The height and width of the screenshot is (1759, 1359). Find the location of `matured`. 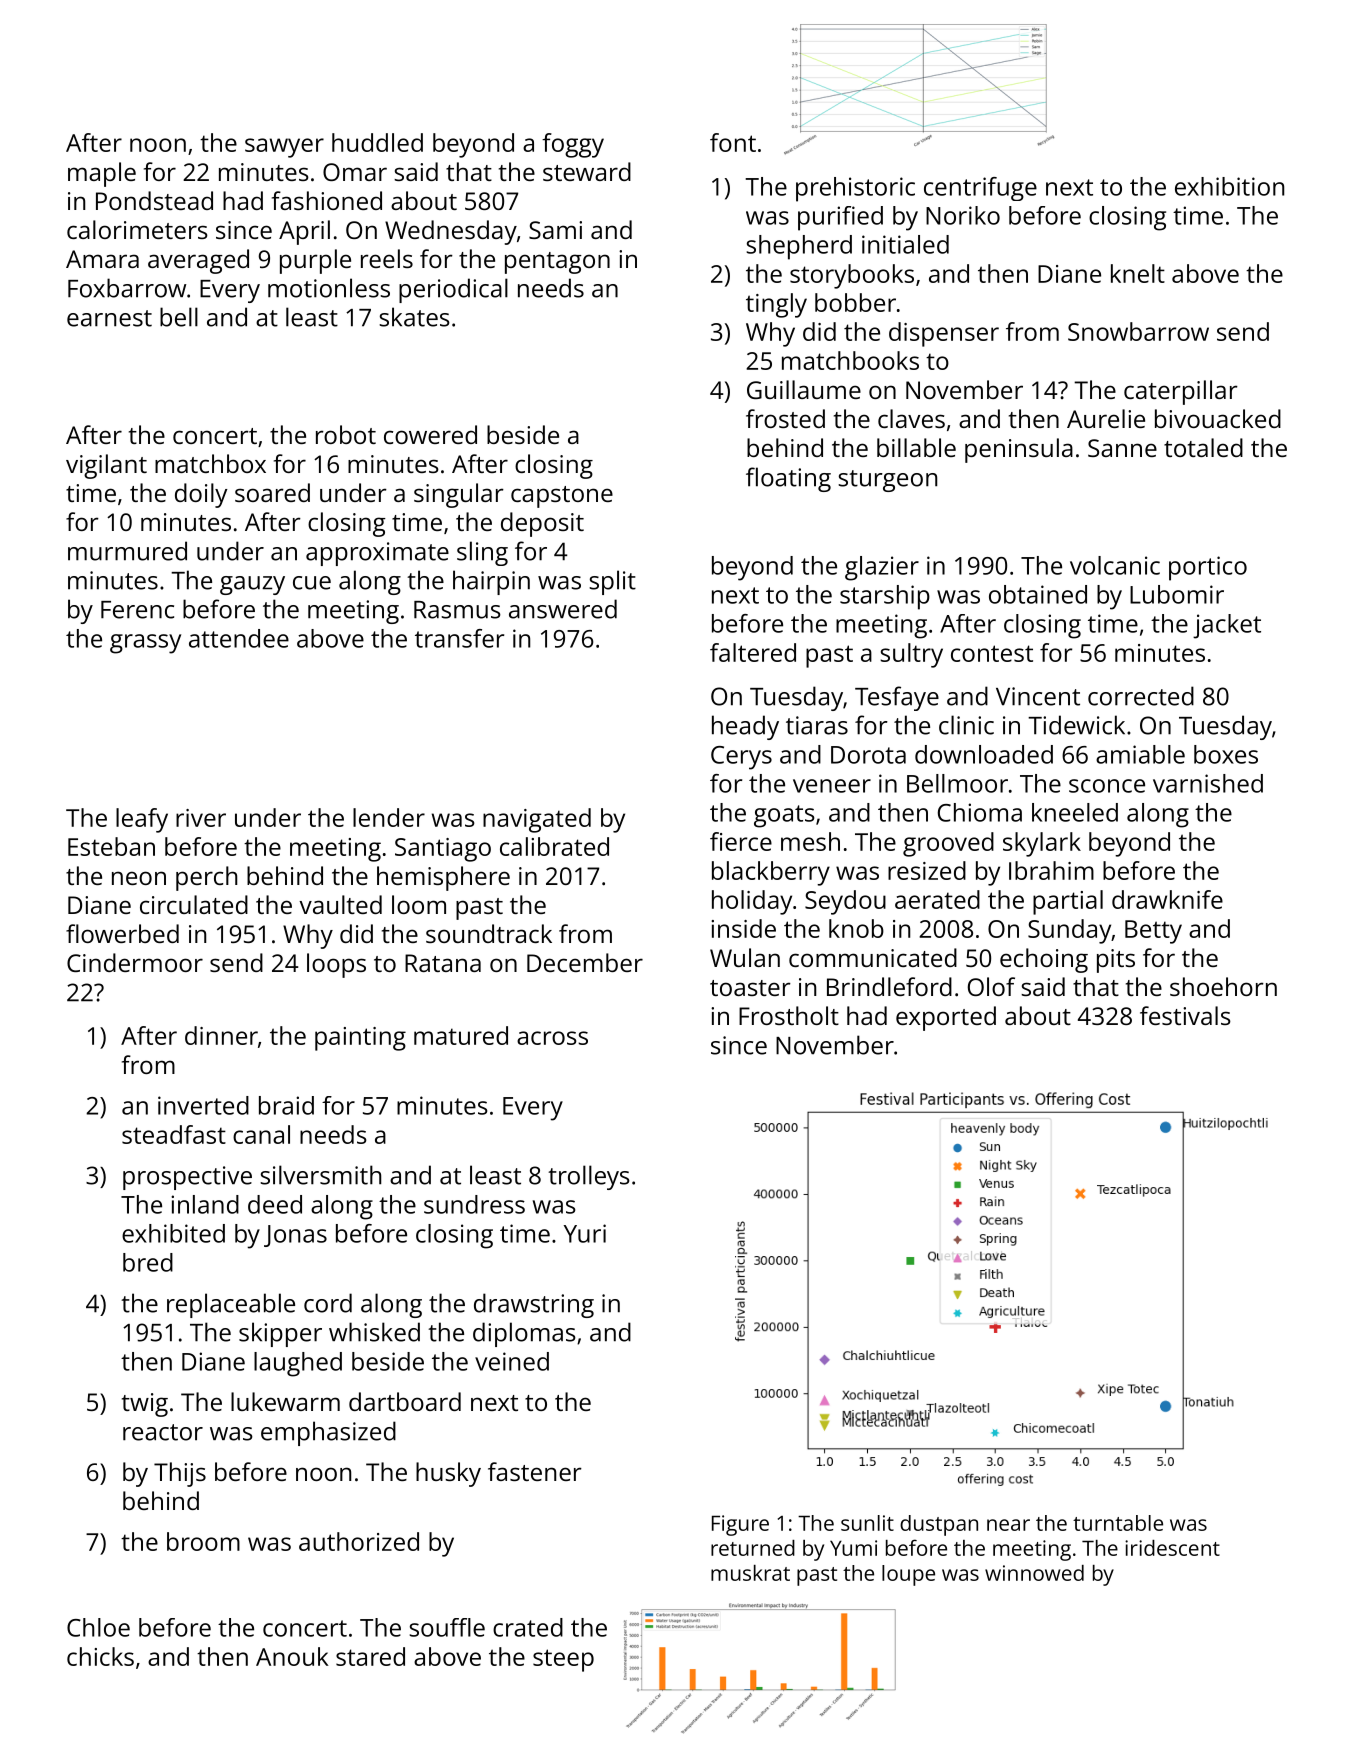

matured is located at coordinates (461, 1035).
